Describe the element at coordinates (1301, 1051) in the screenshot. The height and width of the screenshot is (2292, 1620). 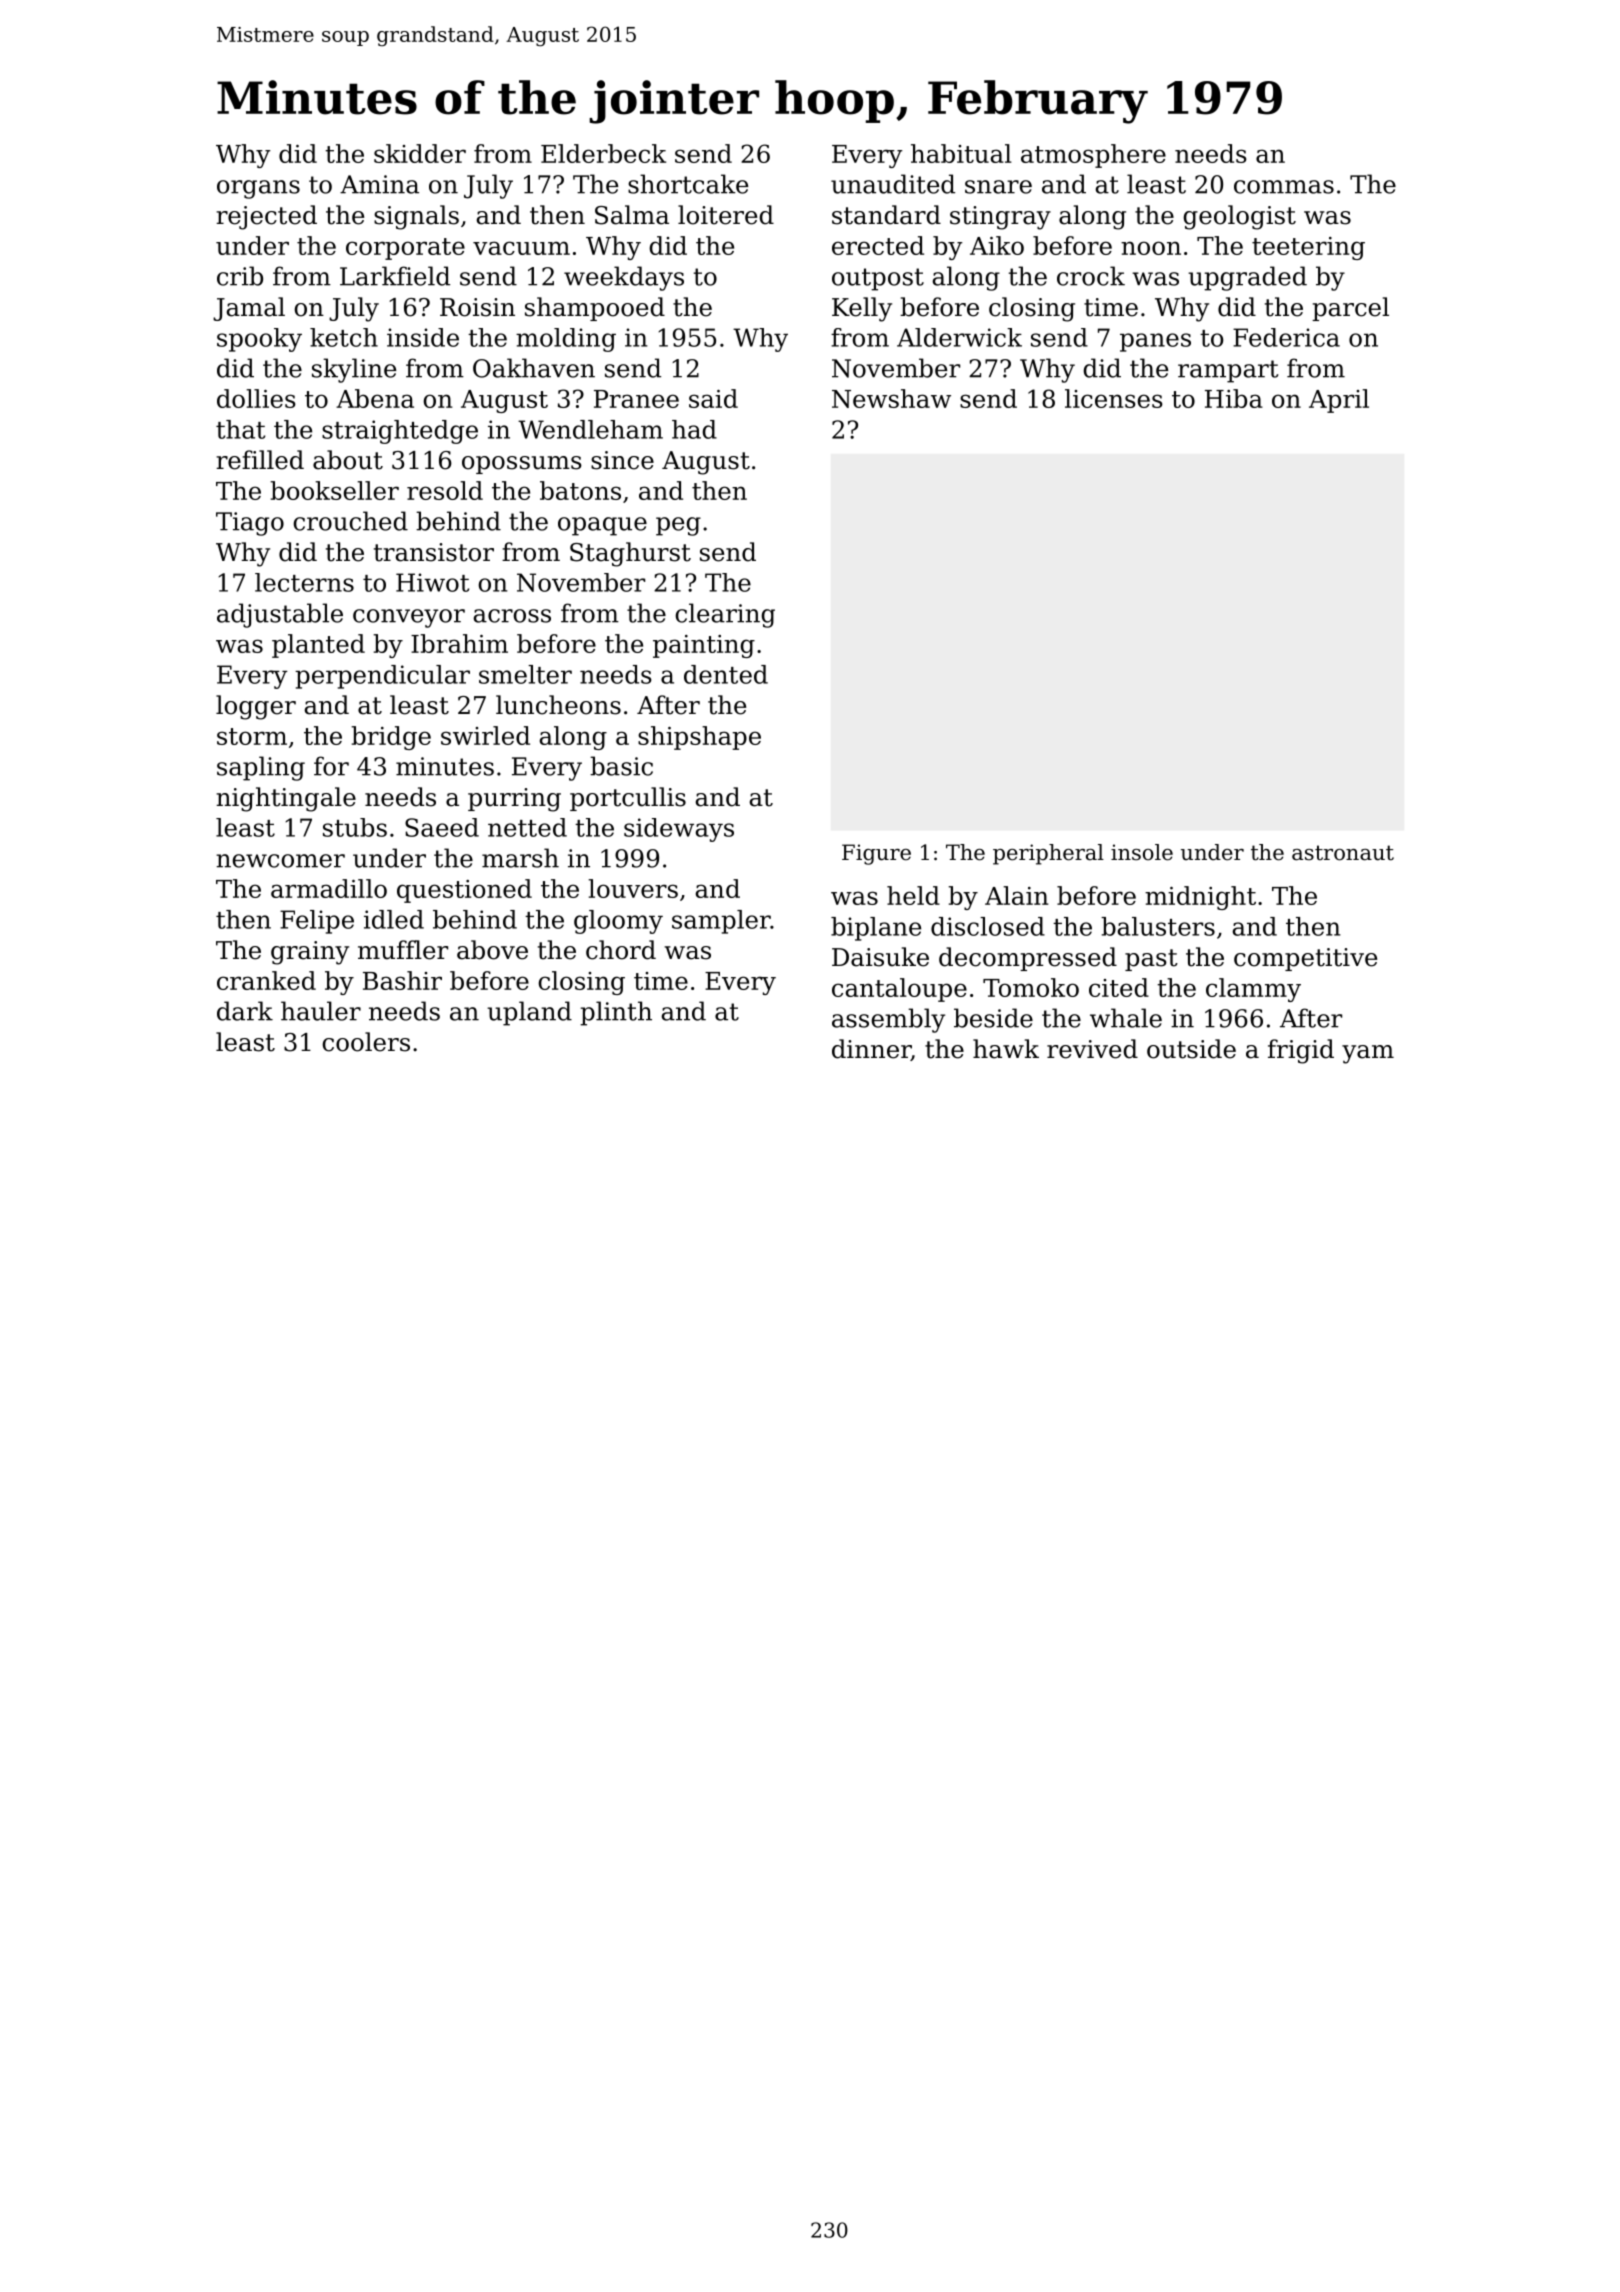
I see `frigid` at that location.
